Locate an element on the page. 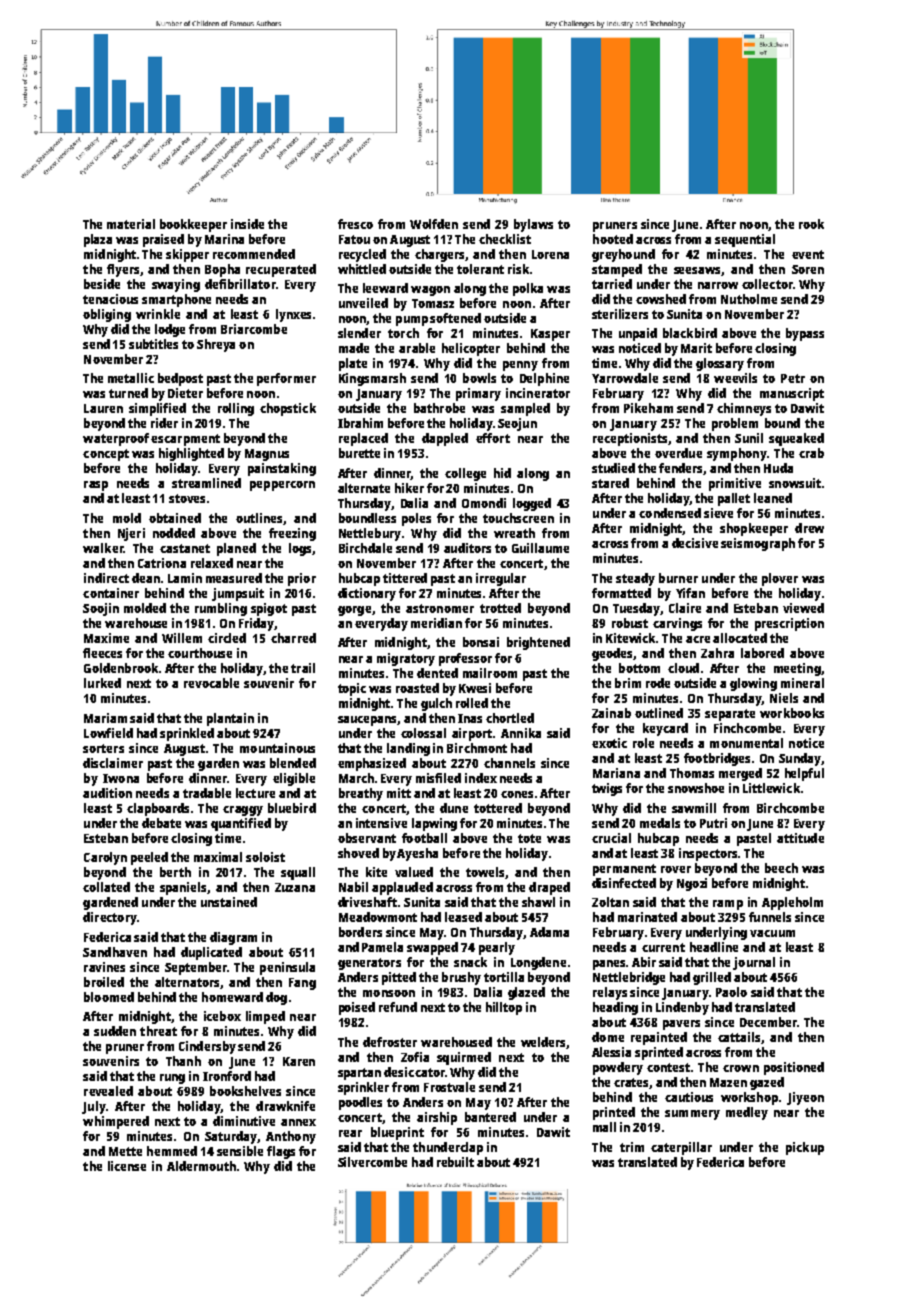 The height and width of the page is (1316, 908). decisive is located at coordinates (695, 543).
